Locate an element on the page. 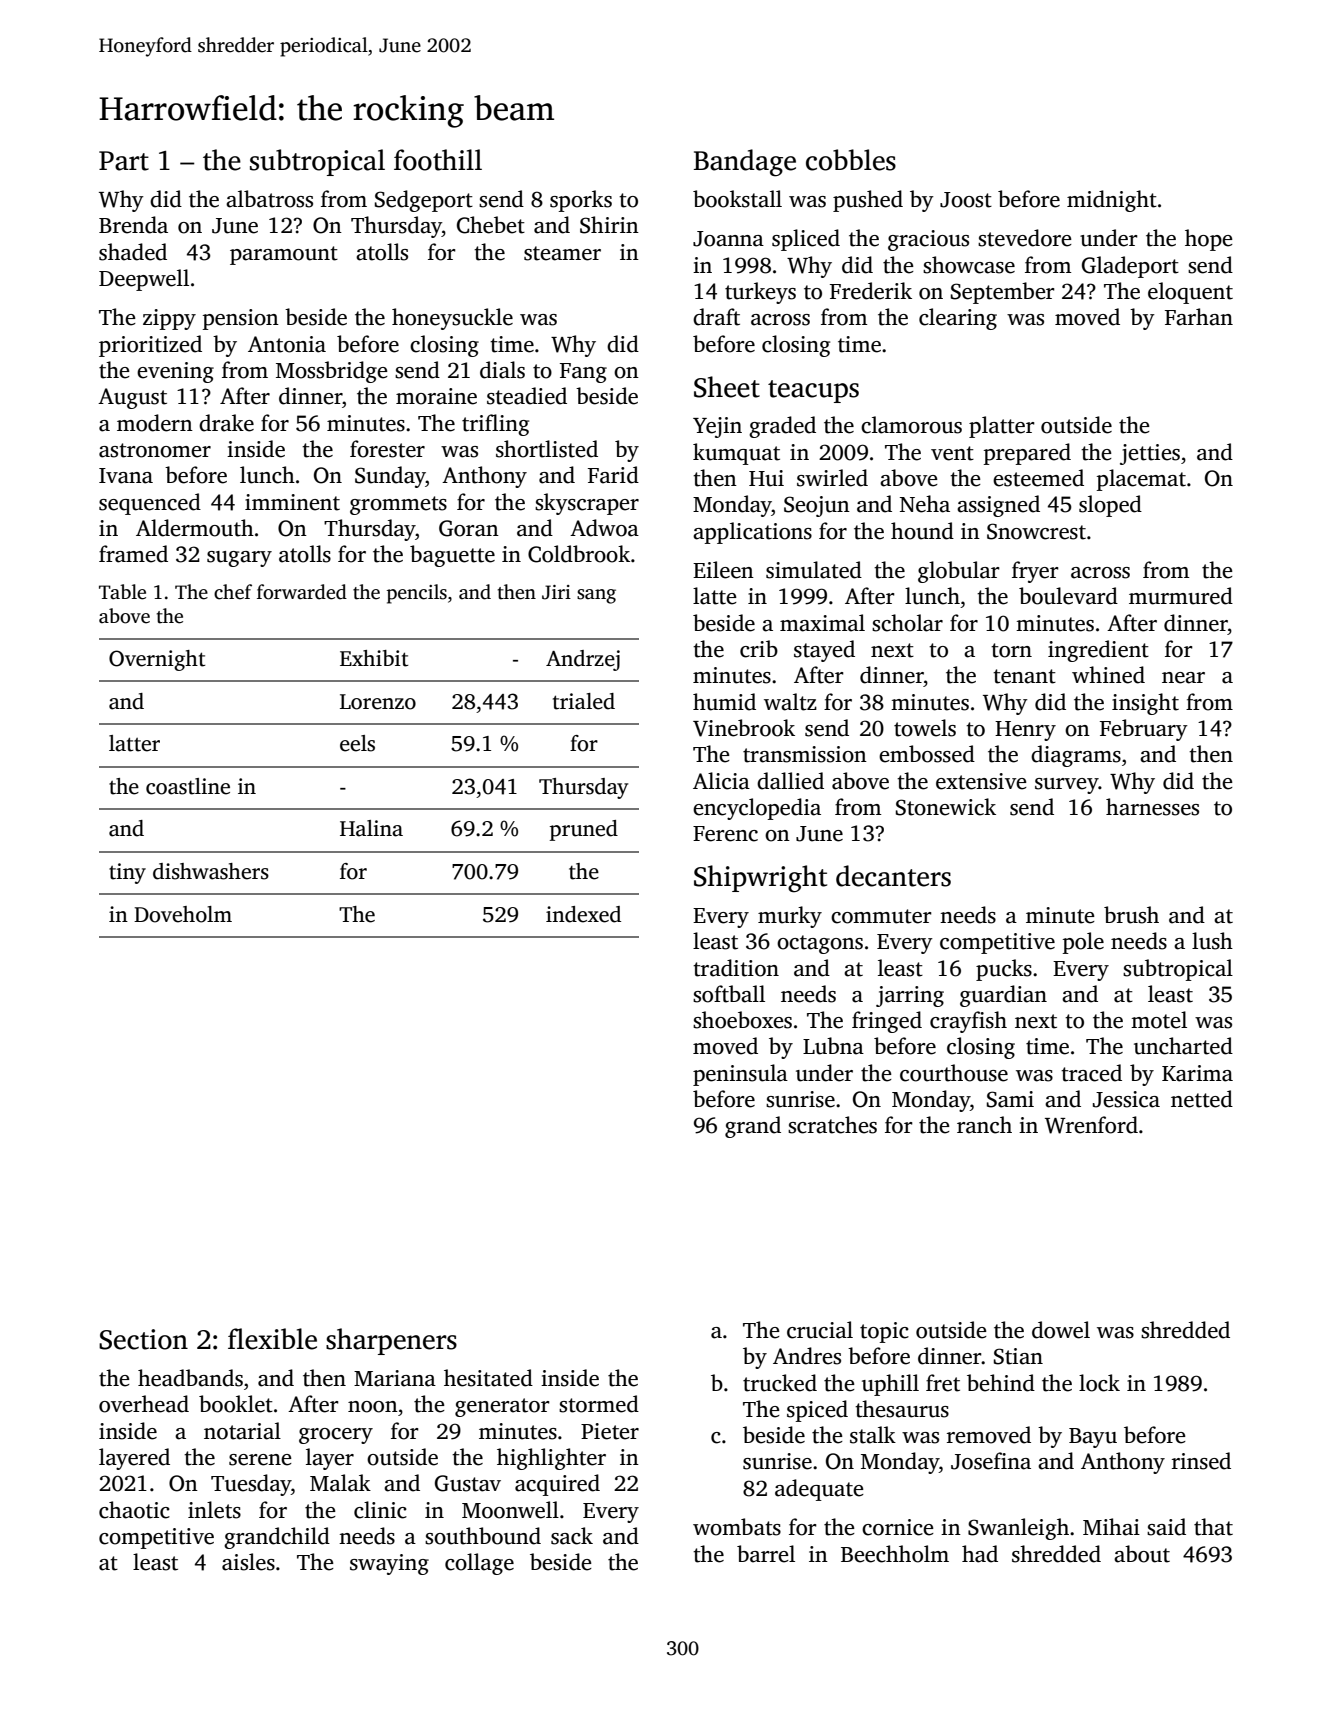 Image resolution: width=1332 pixels, height=1723 pixels. transmission is located at coordinates (805, 754).
